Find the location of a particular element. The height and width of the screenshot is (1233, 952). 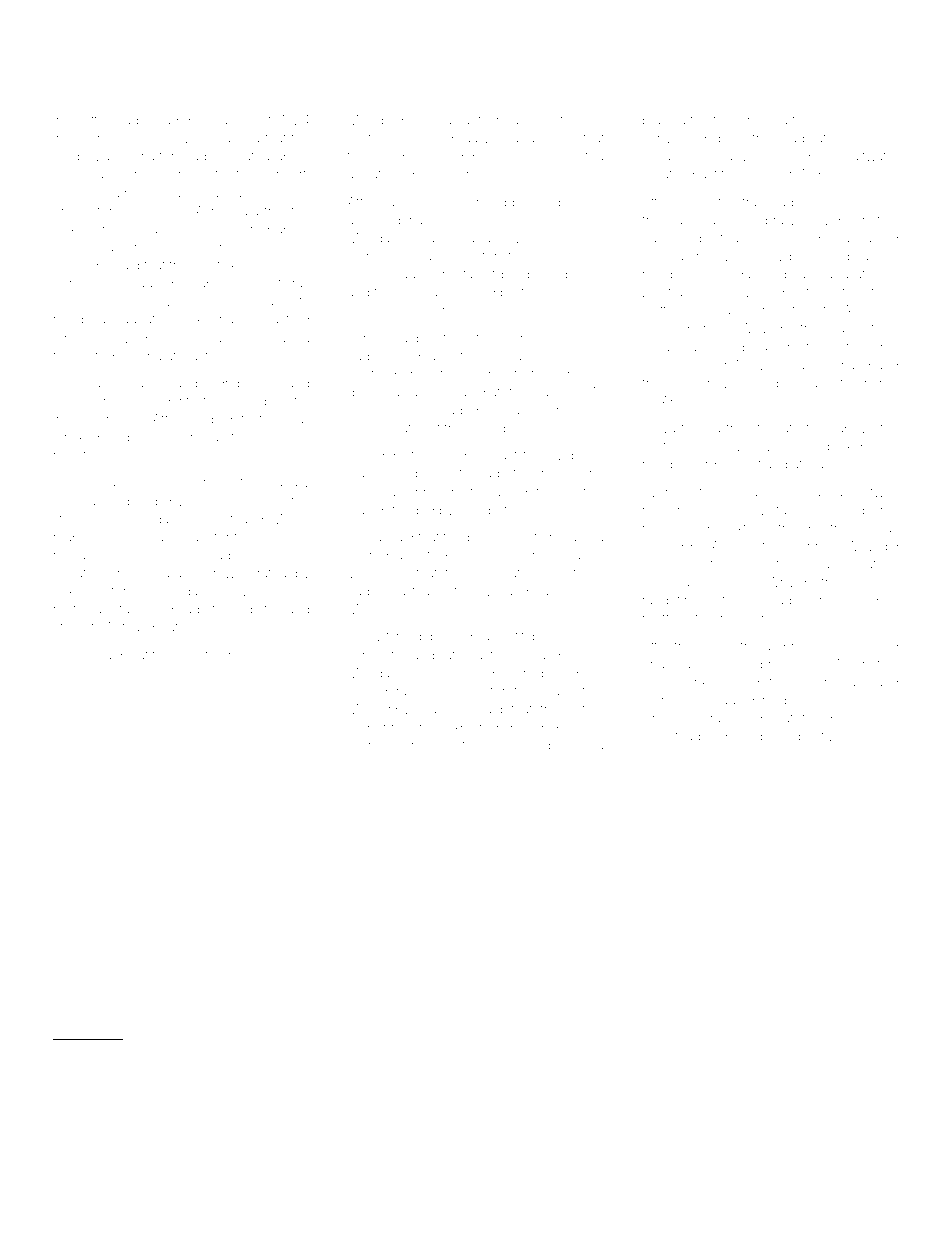

tailgate is located at coordinates (212, 1165).
